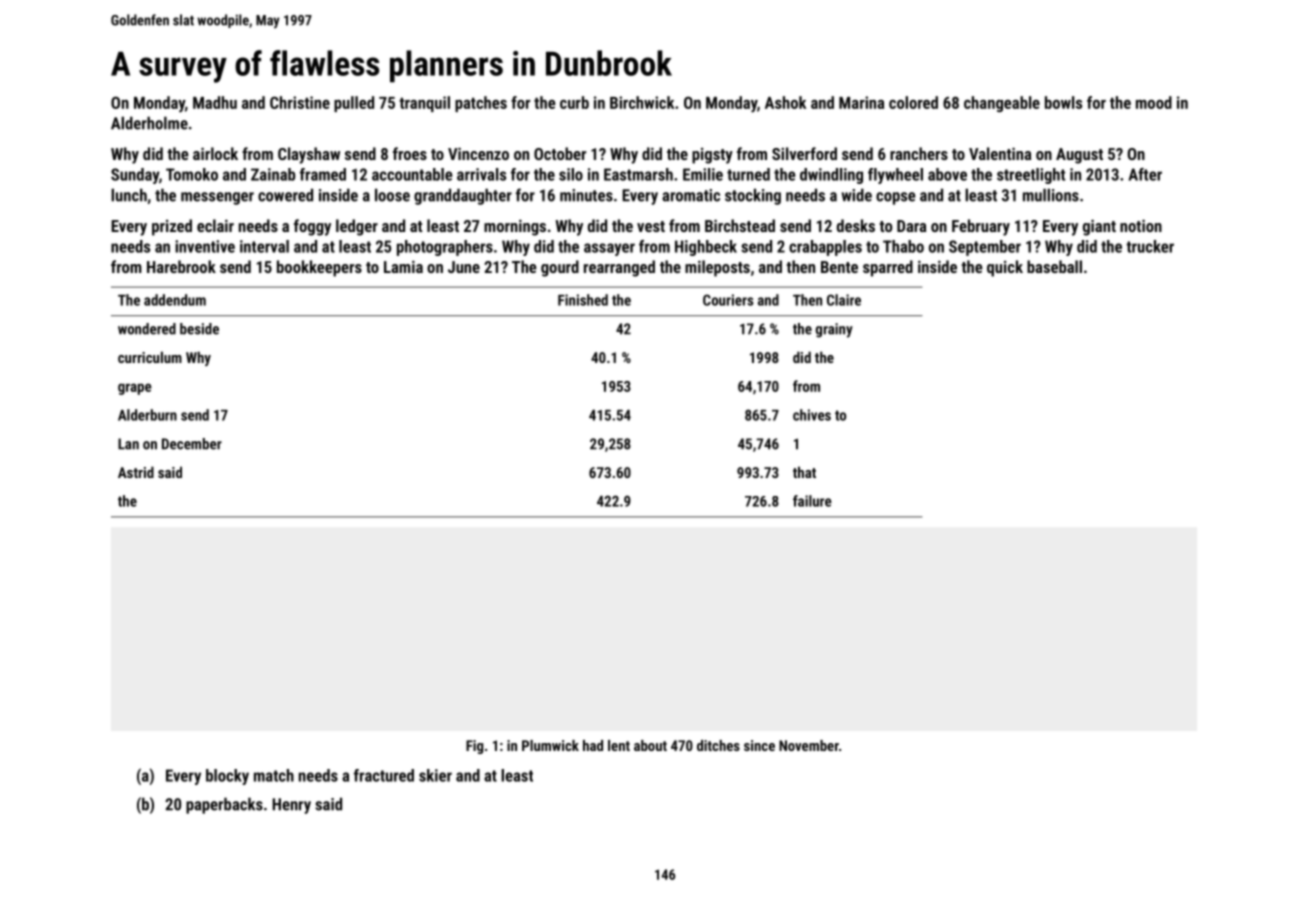 The width and height of the screenshot is (1308, 924). What do you see at coordinates (809, 745) in the screenshot?
I see `November` at bounding box center [809, 745].
